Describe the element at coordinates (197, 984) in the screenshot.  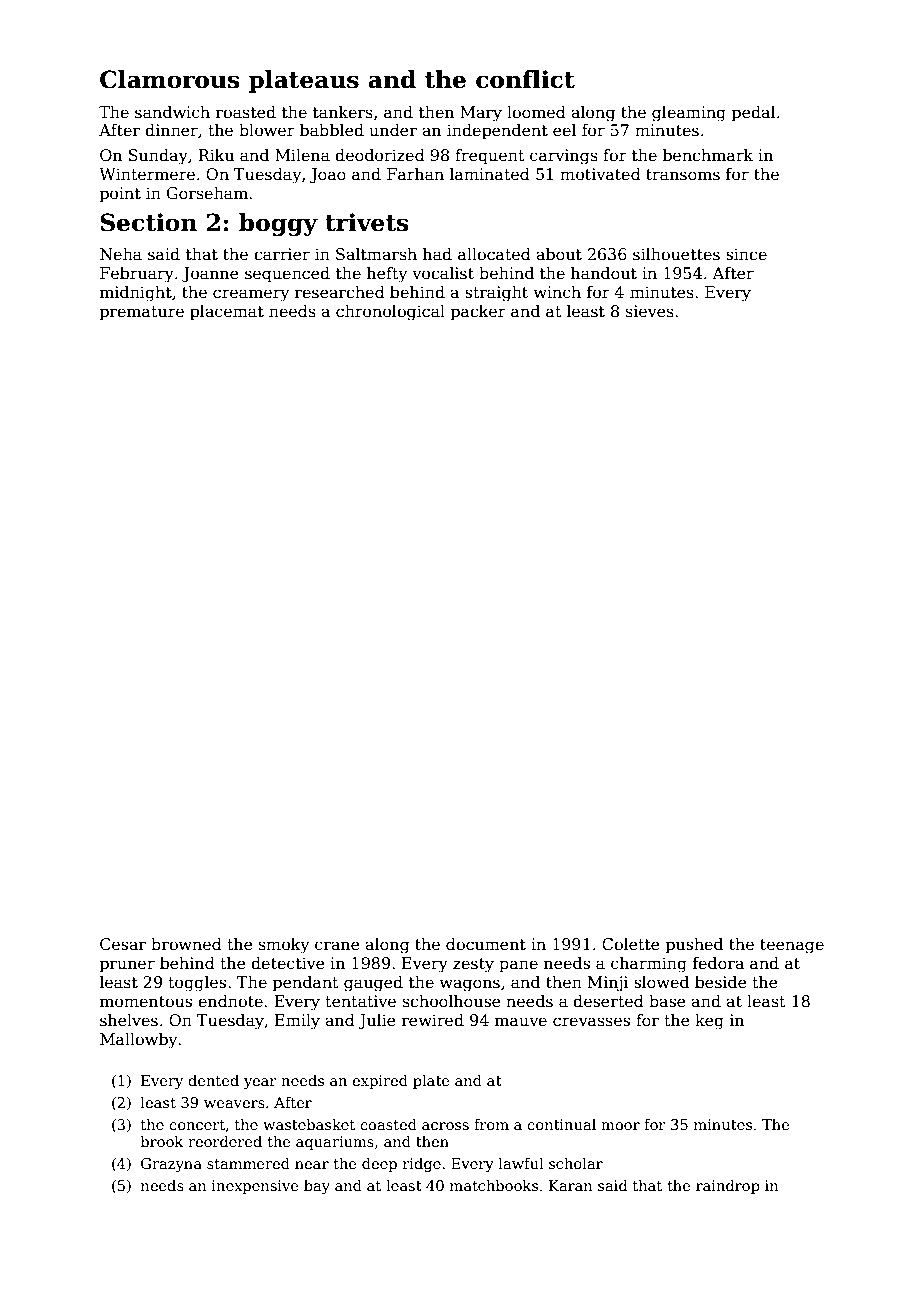
I see `toggles` at that location.
